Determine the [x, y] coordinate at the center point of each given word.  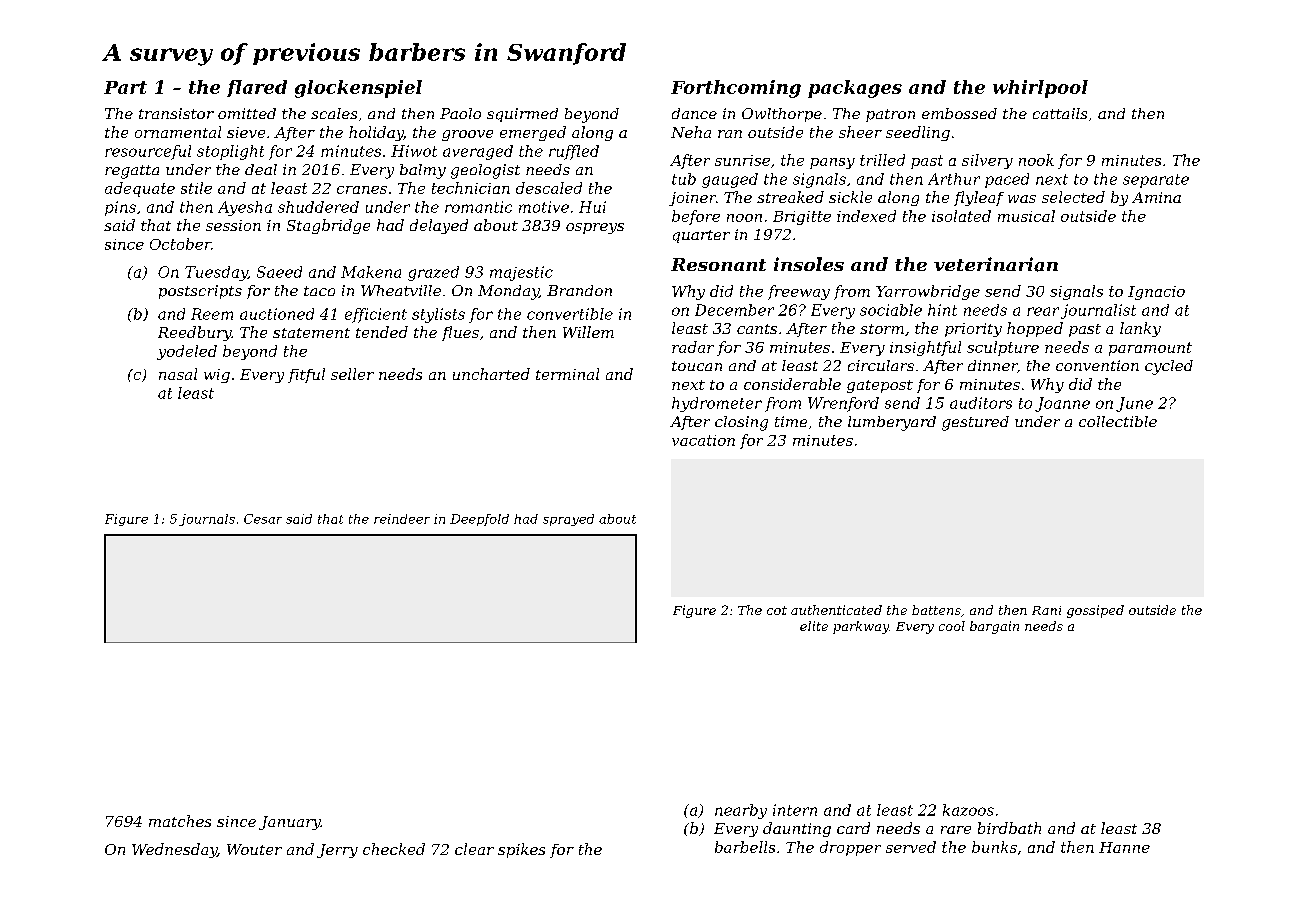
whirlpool [1040, 89]
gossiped [1095, 611]
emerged [533, 133]
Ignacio [1156, 293]
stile [196, 188]
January [290, 823]
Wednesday [174, 850]
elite [814, 626]
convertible [570, 314]
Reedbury [195, 333]
